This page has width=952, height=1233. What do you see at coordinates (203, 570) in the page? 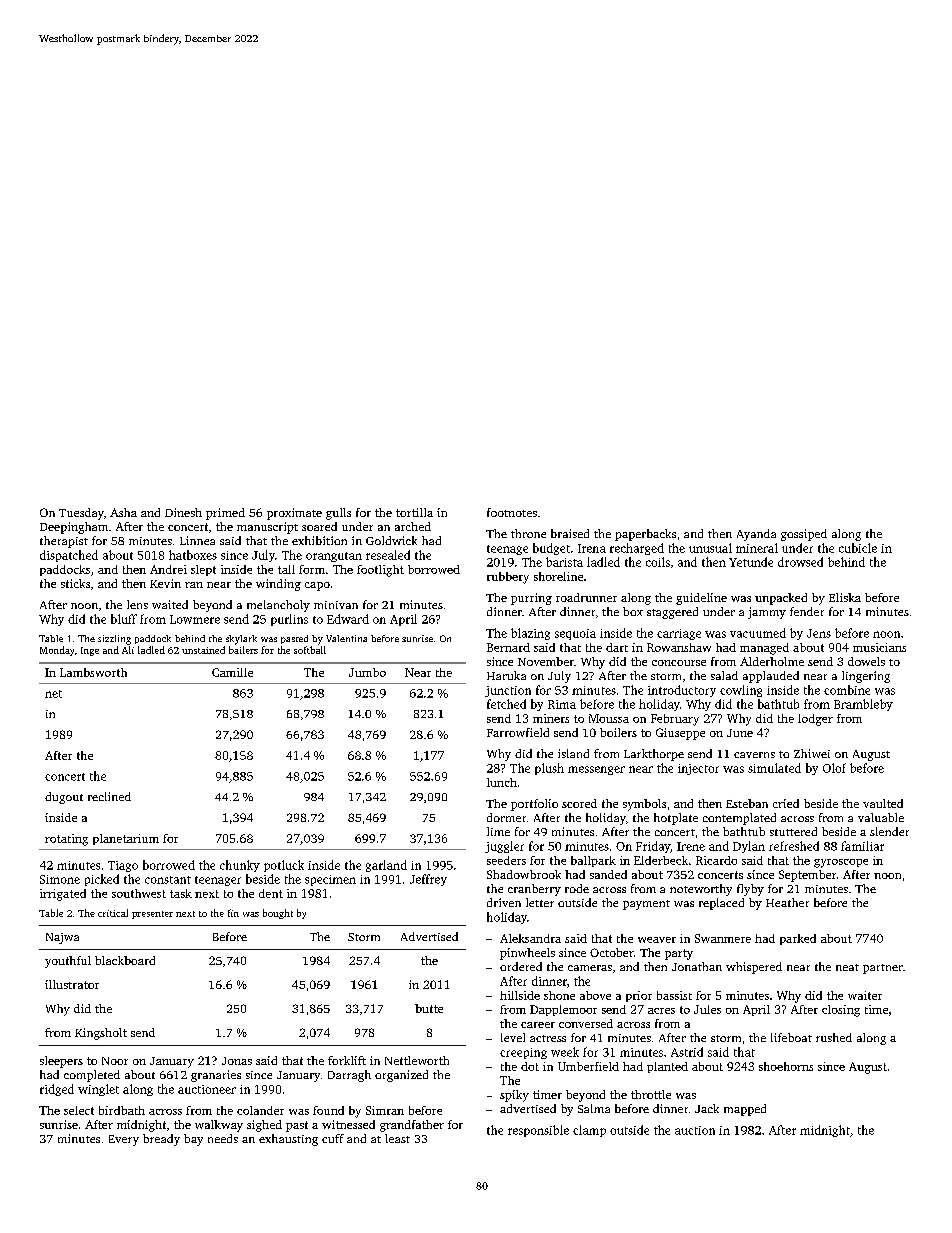
I see `slept` at bounding box center [203, 570].
